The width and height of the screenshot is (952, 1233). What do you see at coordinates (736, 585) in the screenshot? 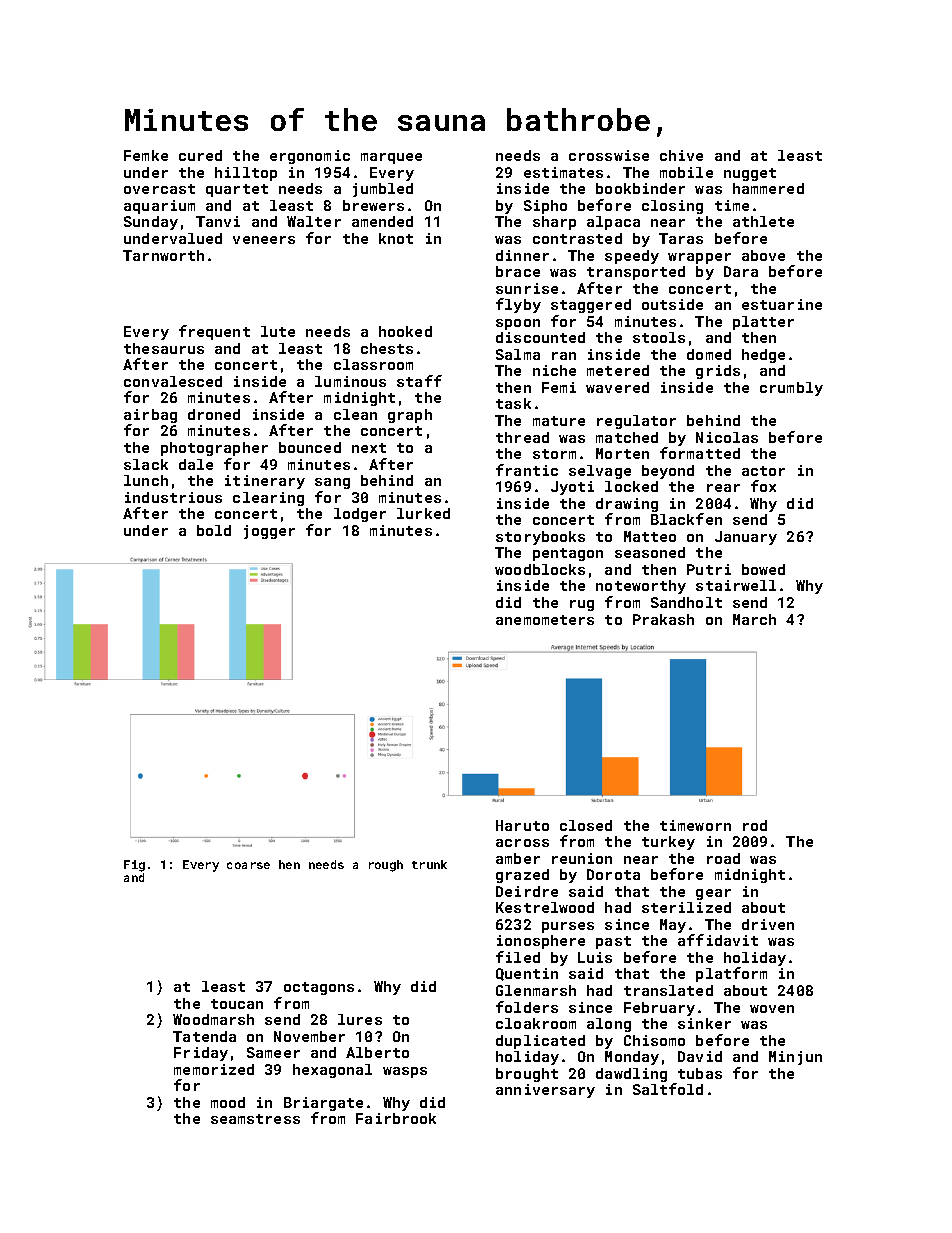
I see `stairwell` at bounding box center [736, 585].
